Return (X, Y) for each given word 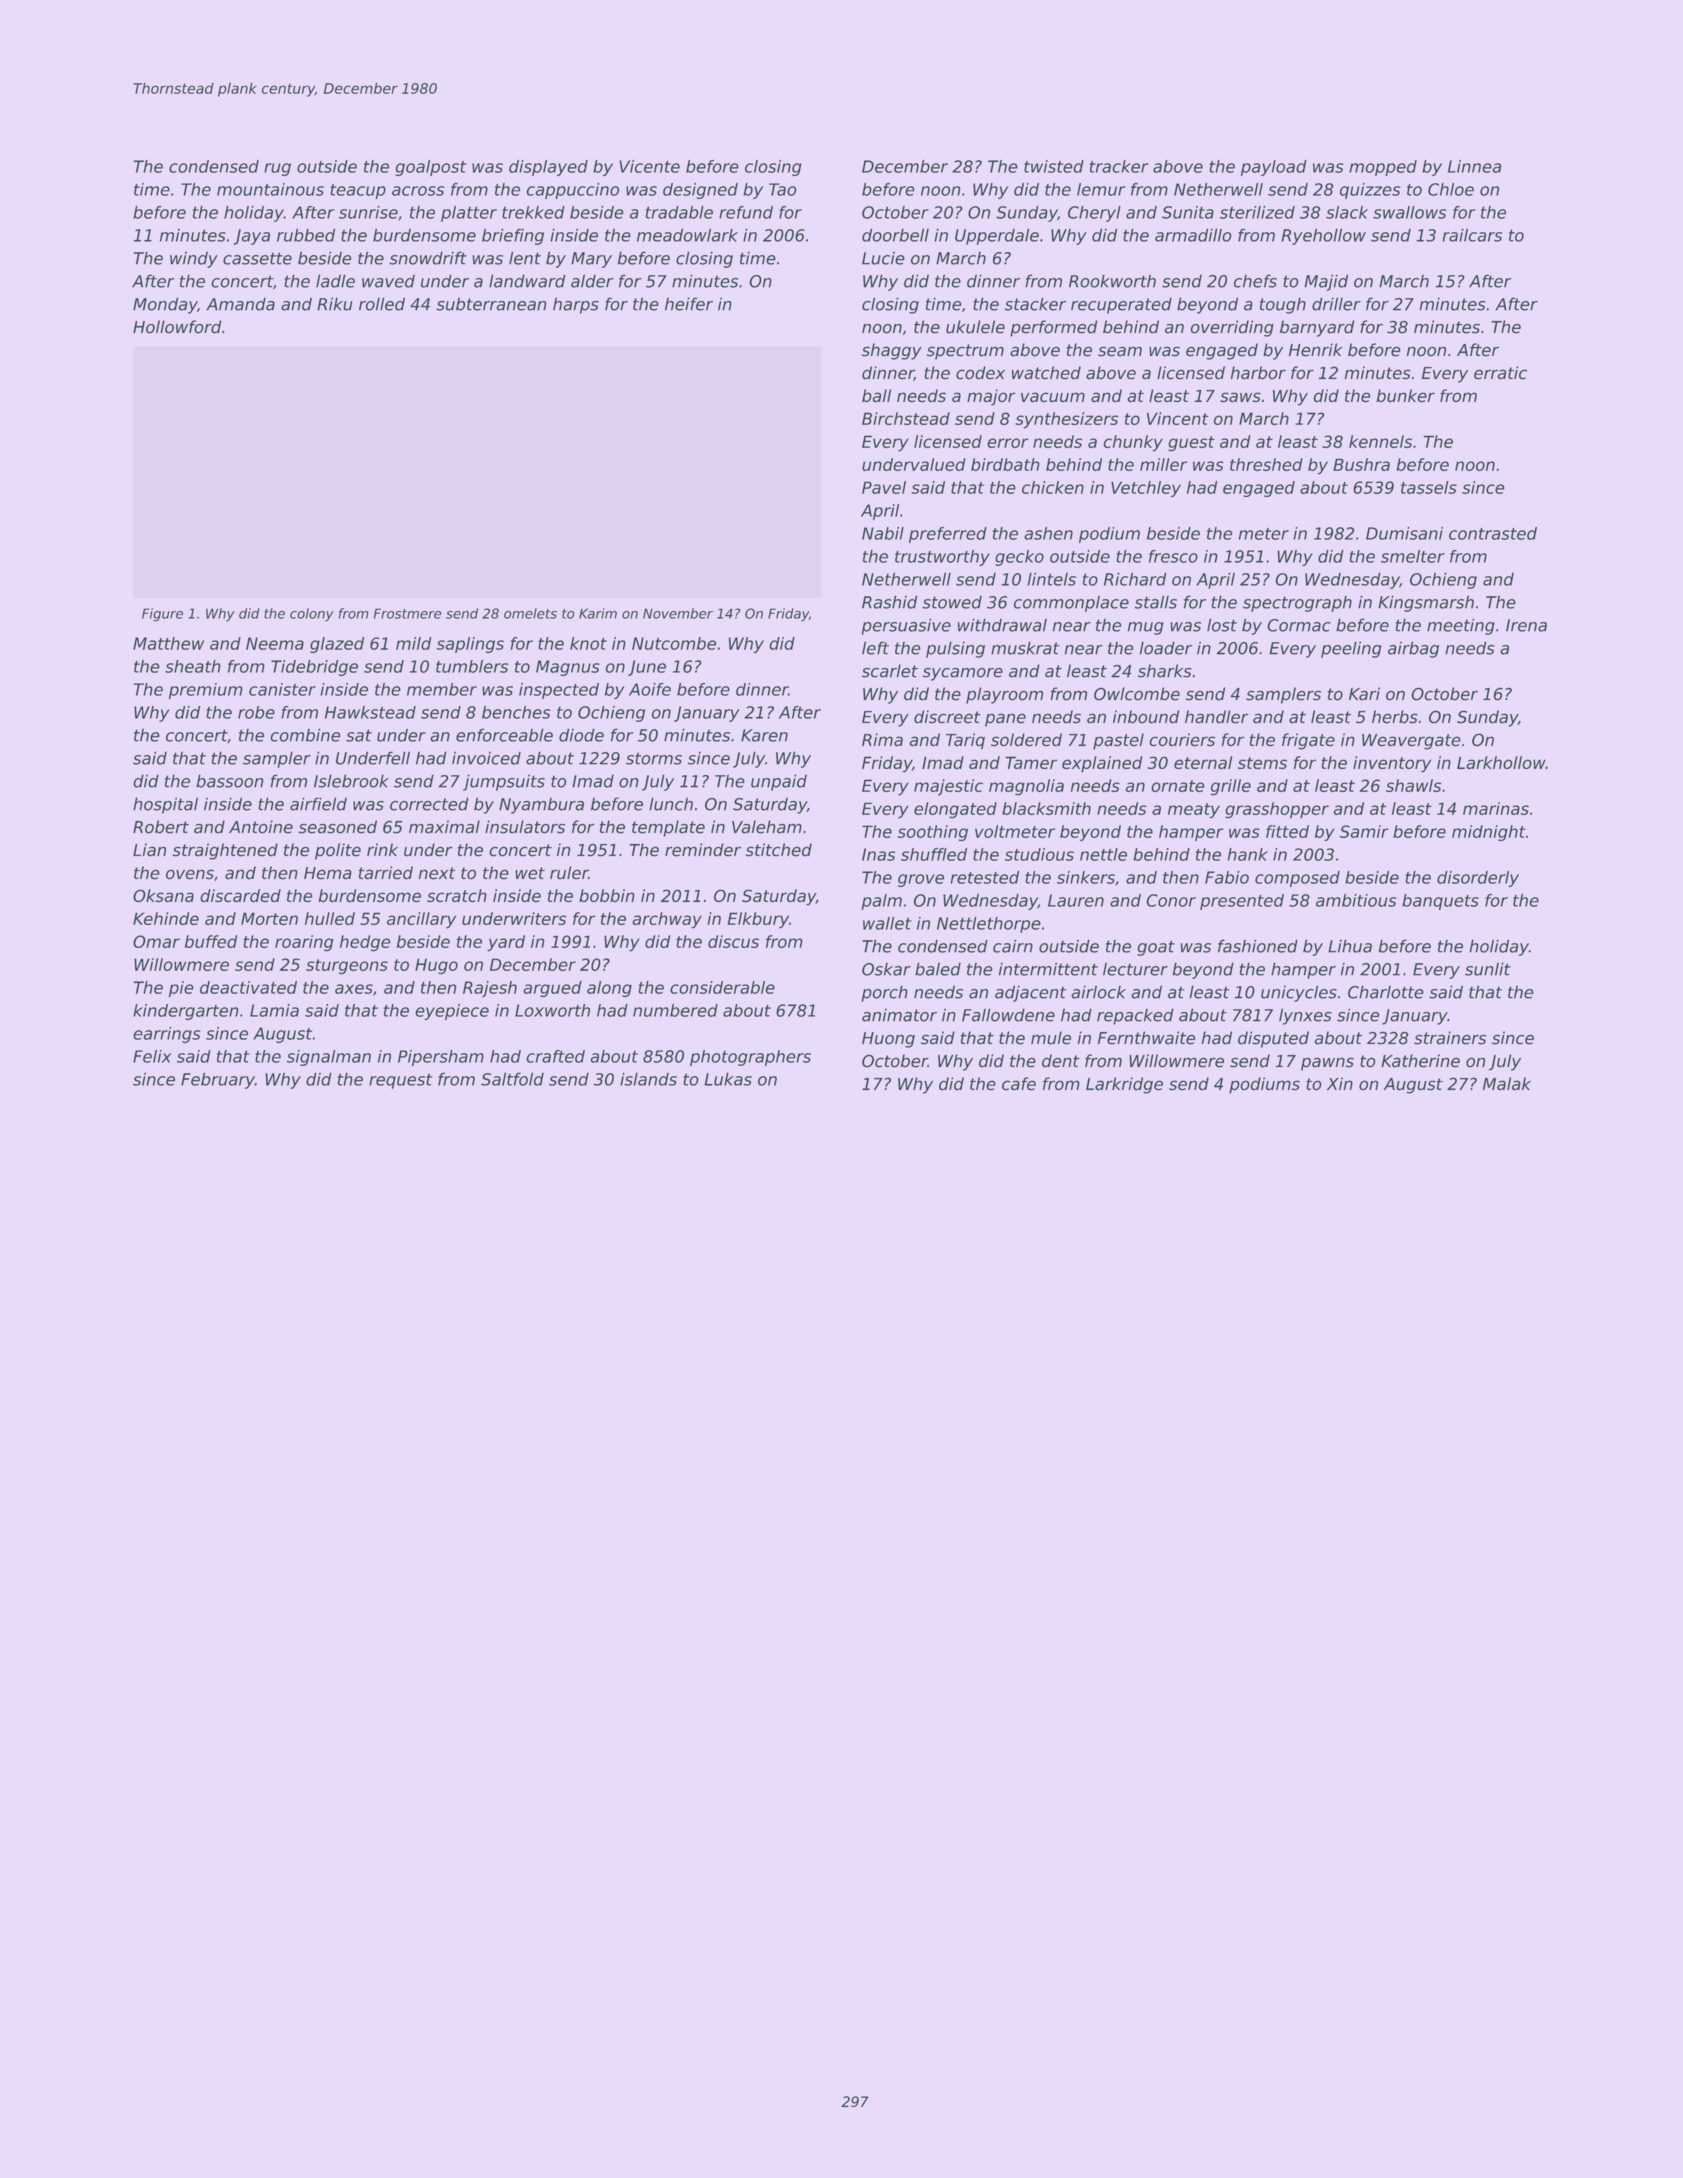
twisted (1054, 166)
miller (1163, 464)
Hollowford (177, 327)
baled (938, 969)
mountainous (270, 189)
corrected (429, 804)
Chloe (1451, 189)
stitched (779, 850)
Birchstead (906, 418)
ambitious (1356, 900)
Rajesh (490, 989)
